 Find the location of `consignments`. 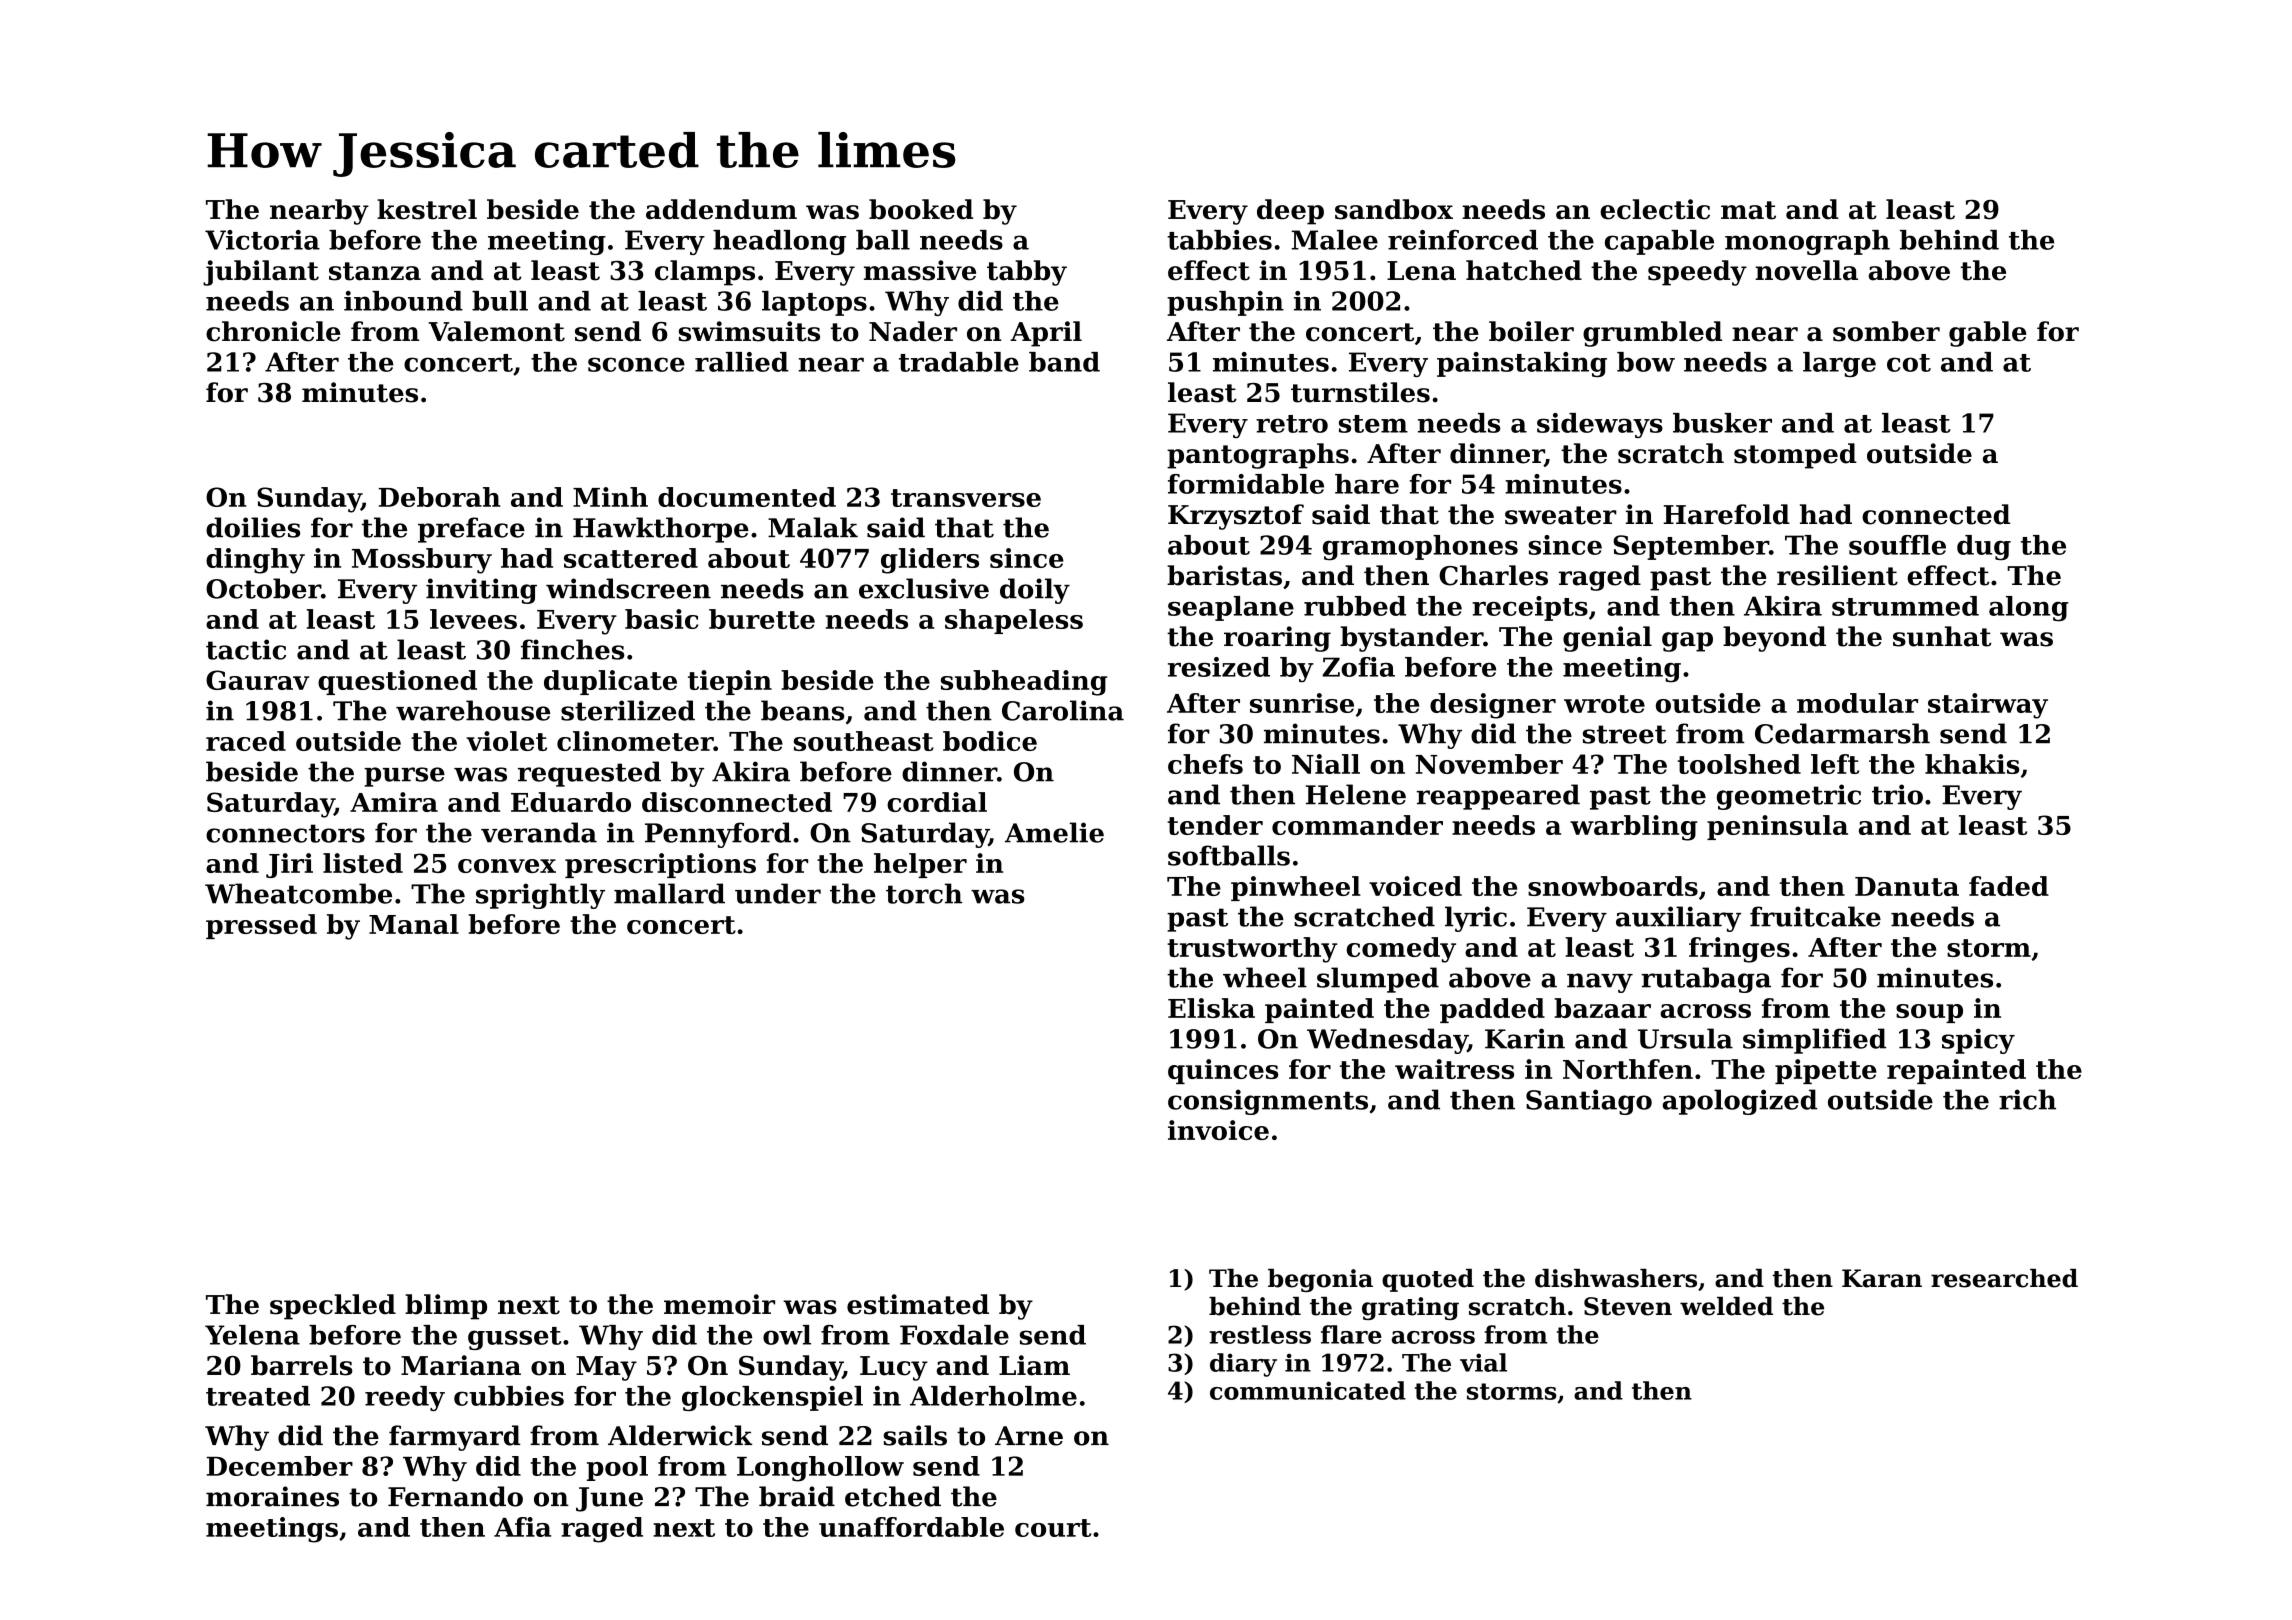

consignments is located at coordinates (1268, 1102).
